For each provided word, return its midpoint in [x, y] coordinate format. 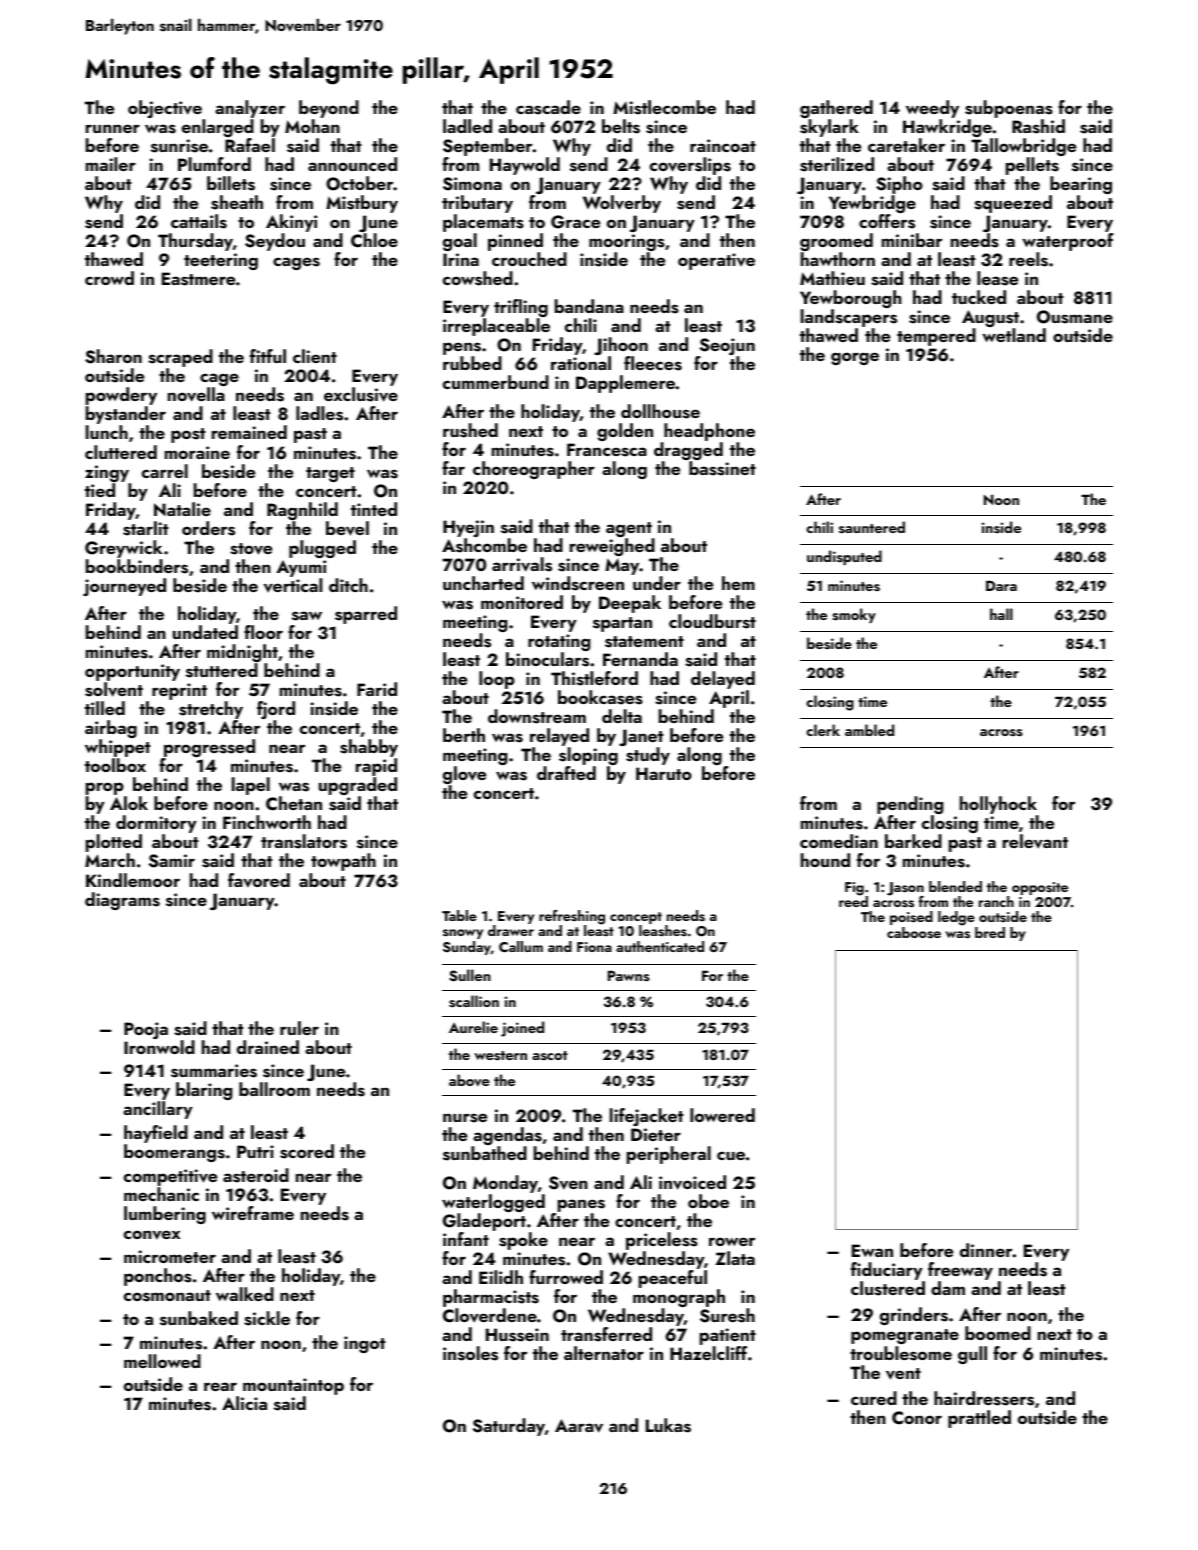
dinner [986, 1250]
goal [460, 242]
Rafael [250, 145]
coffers [887, 221]
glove [464, 775]
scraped [180, 358]
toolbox [115, 765]
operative [716, 261]
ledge [956, 918]
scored [307, 1151]
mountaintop [293, 1386]
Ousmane [1075, 317]
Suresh [727, 1315]
